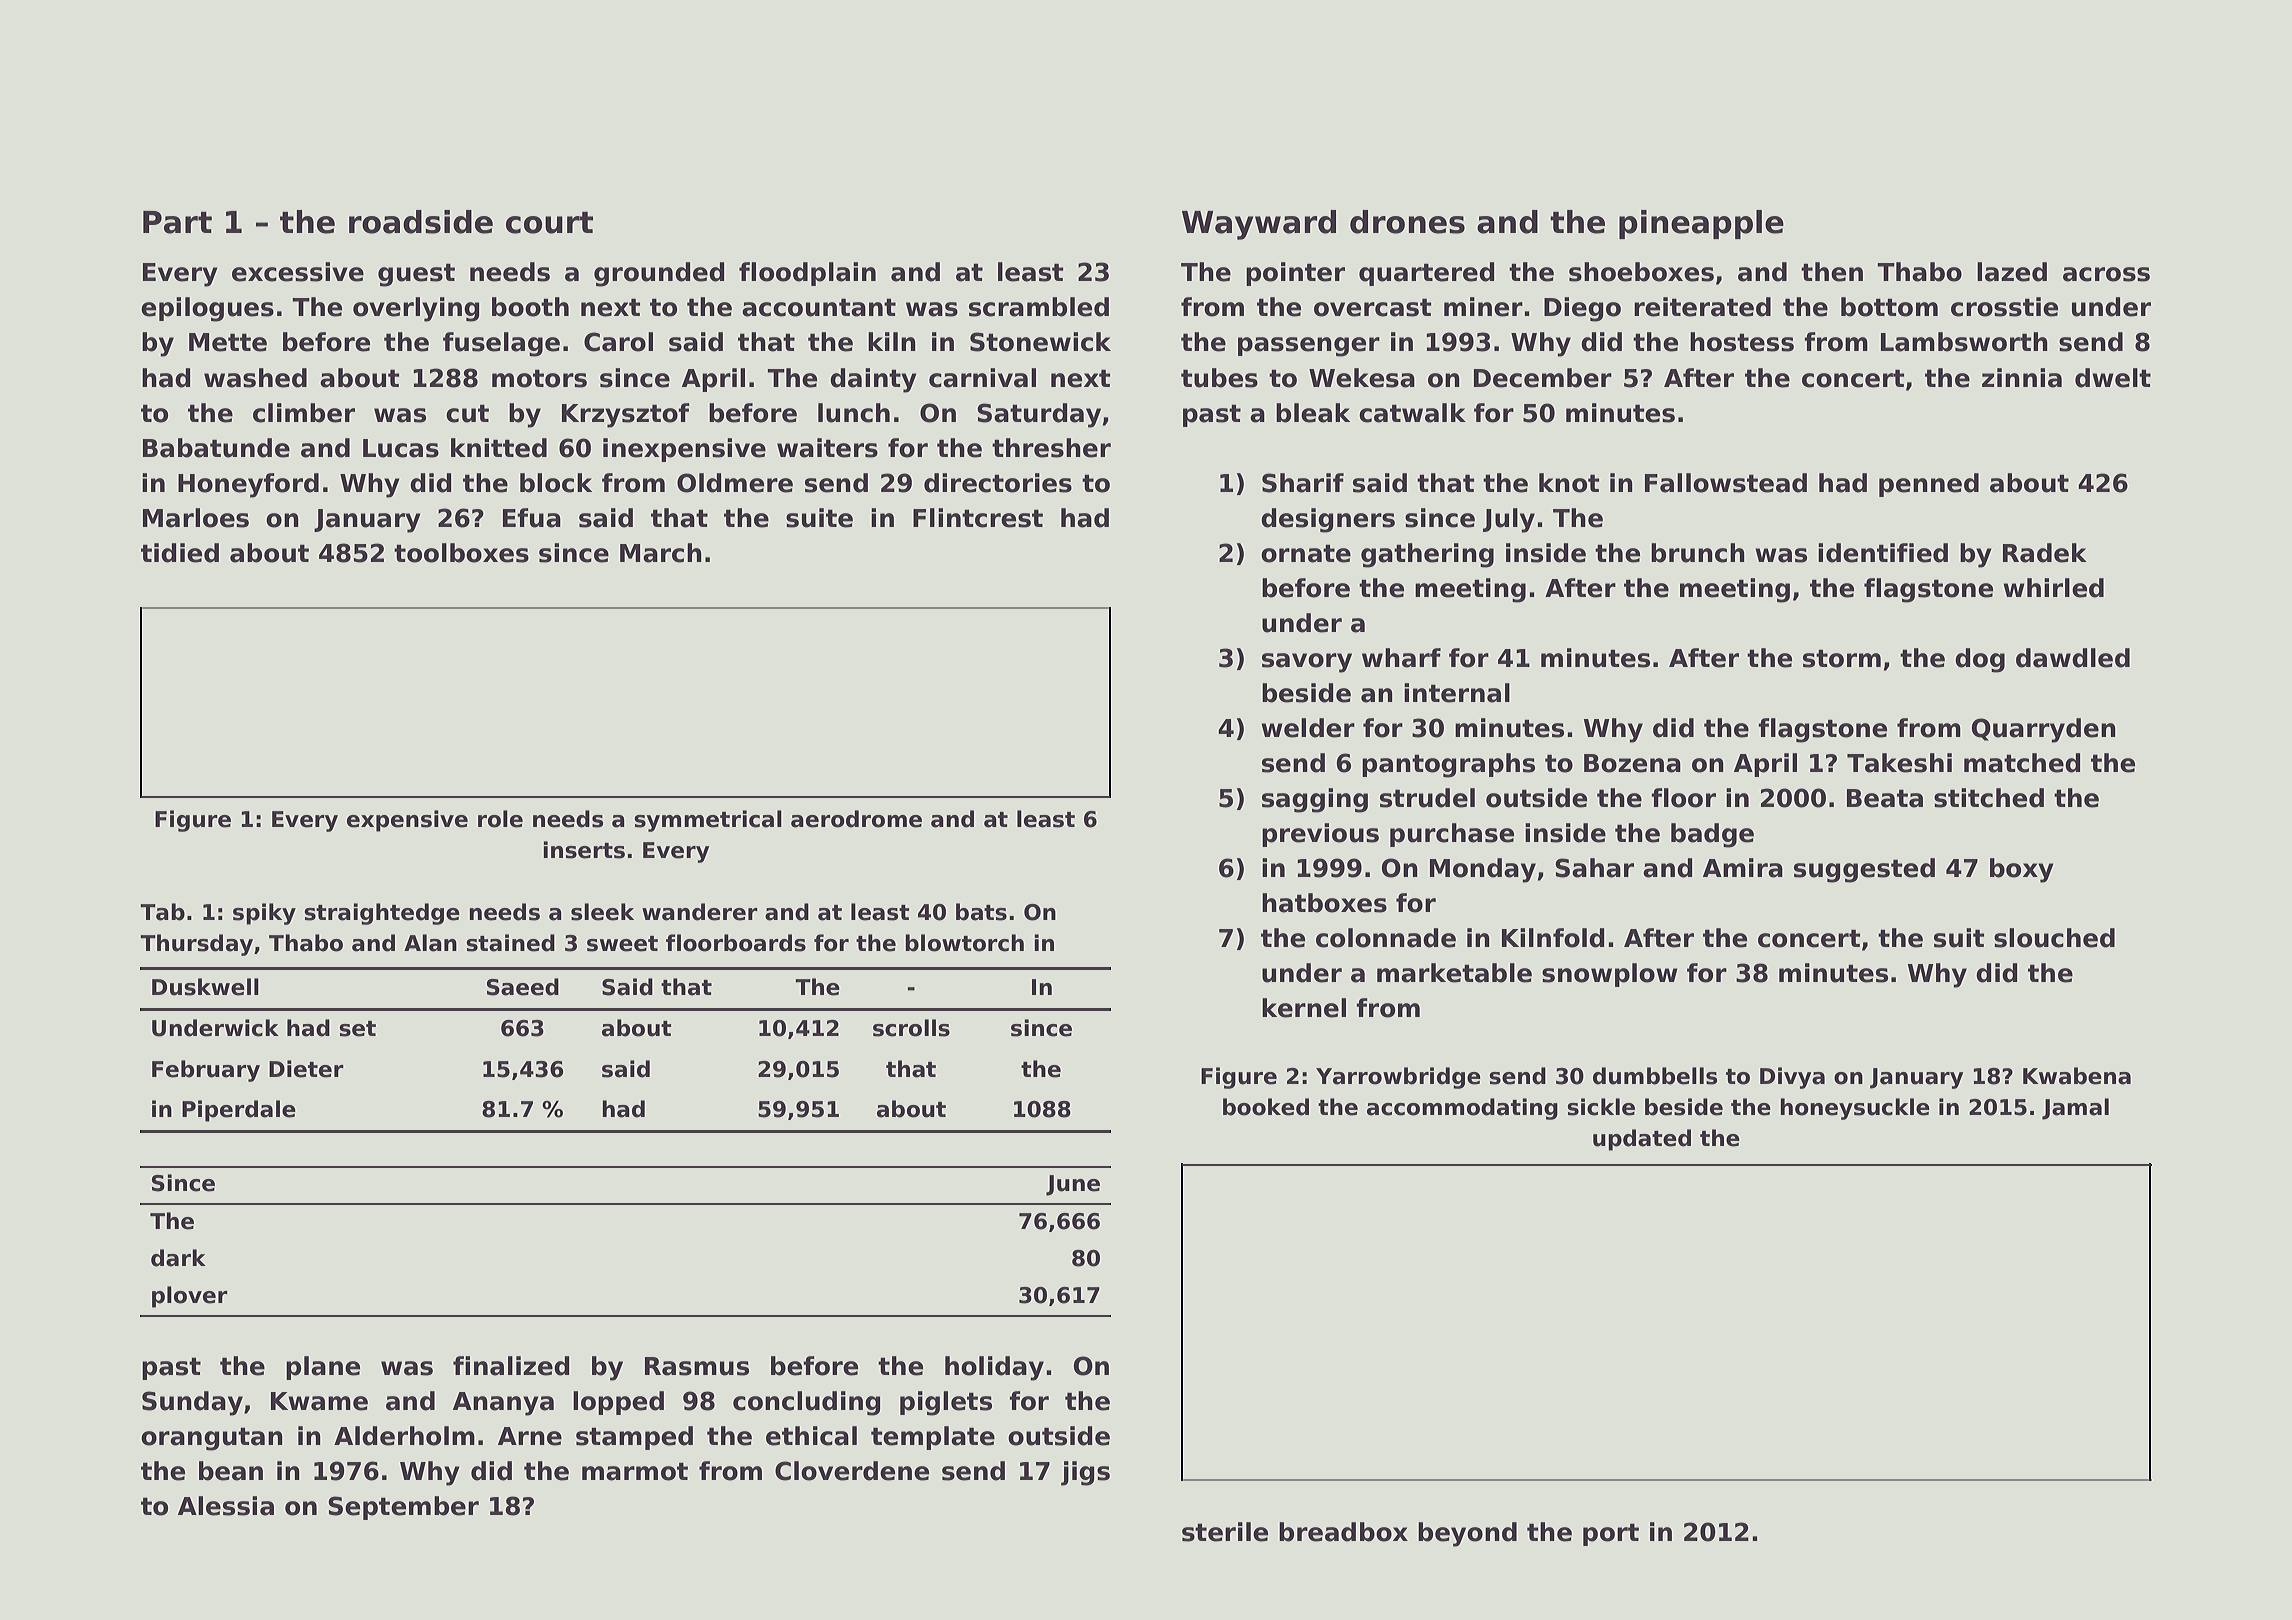 Image resolution: width=2292 pixels, height=1620 pixels. I want to click on zinnia, so click(2022, 378).
